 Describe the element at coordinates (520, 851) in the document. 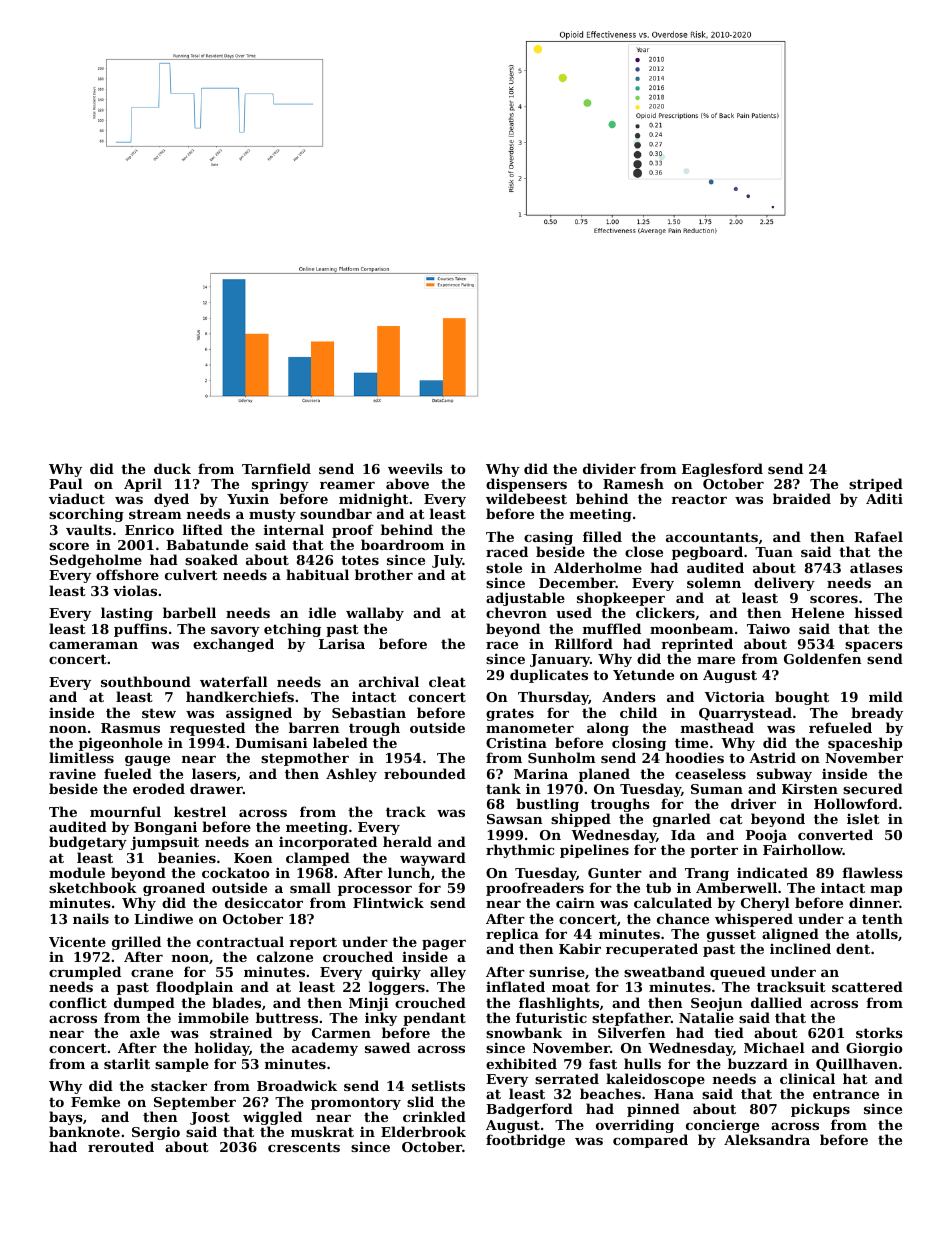

I see `rhythmic` at that location.
